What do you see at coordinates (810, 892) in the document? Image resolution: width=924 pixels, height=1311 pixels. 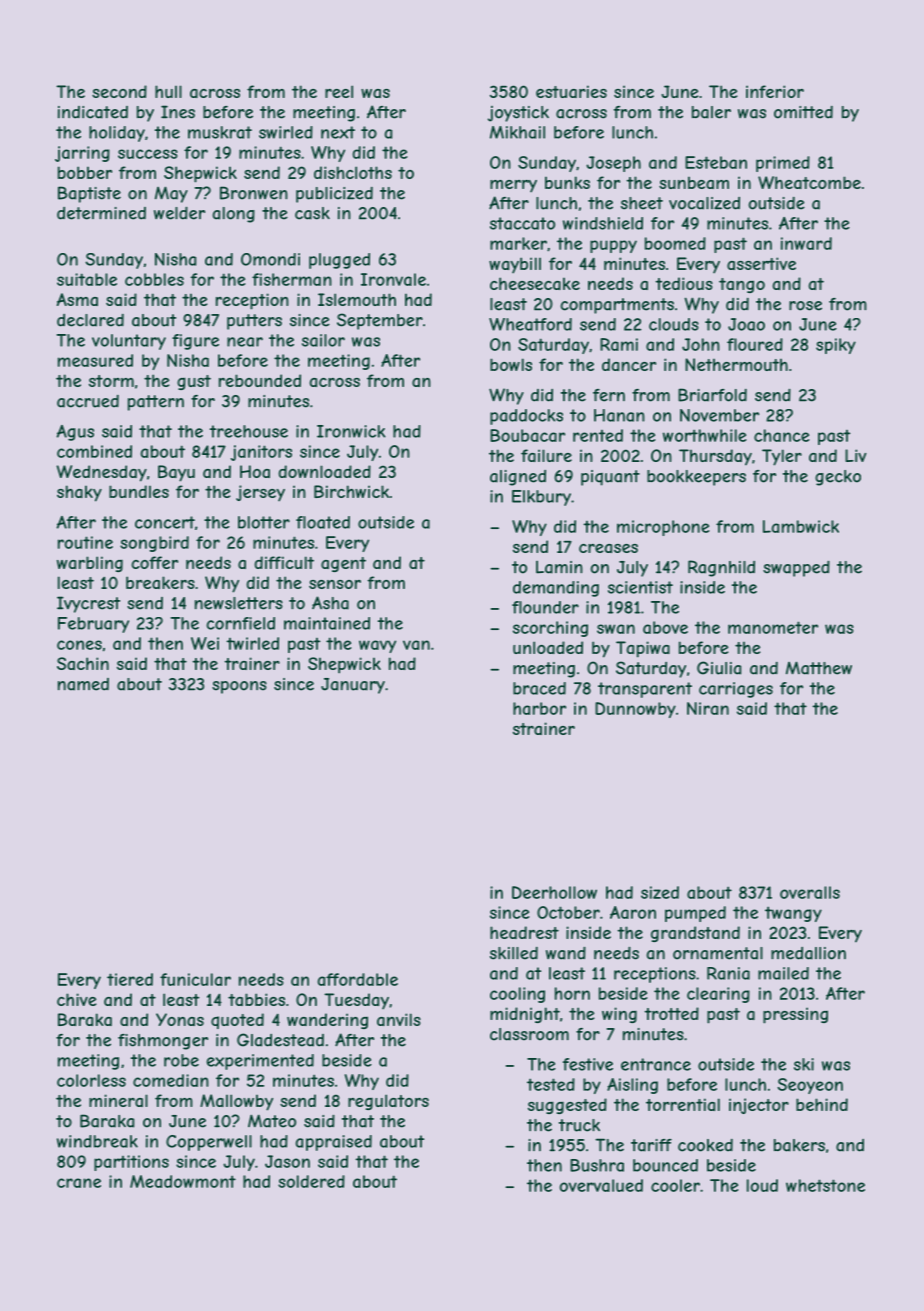 I see `overalls` at bounding box center [810, 892].
